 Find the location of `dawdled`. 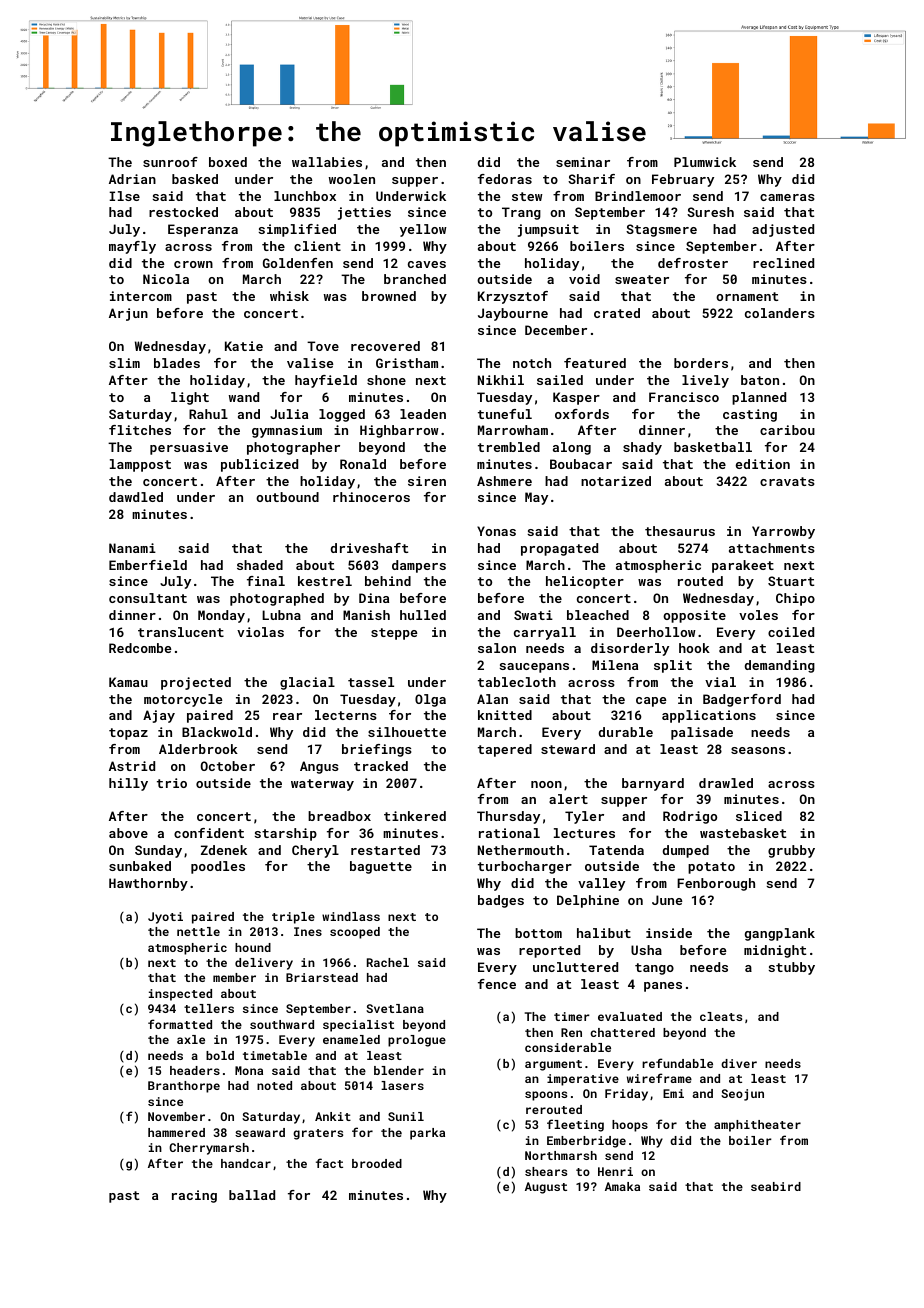

dawdled is located at coordinates (136, 497).
